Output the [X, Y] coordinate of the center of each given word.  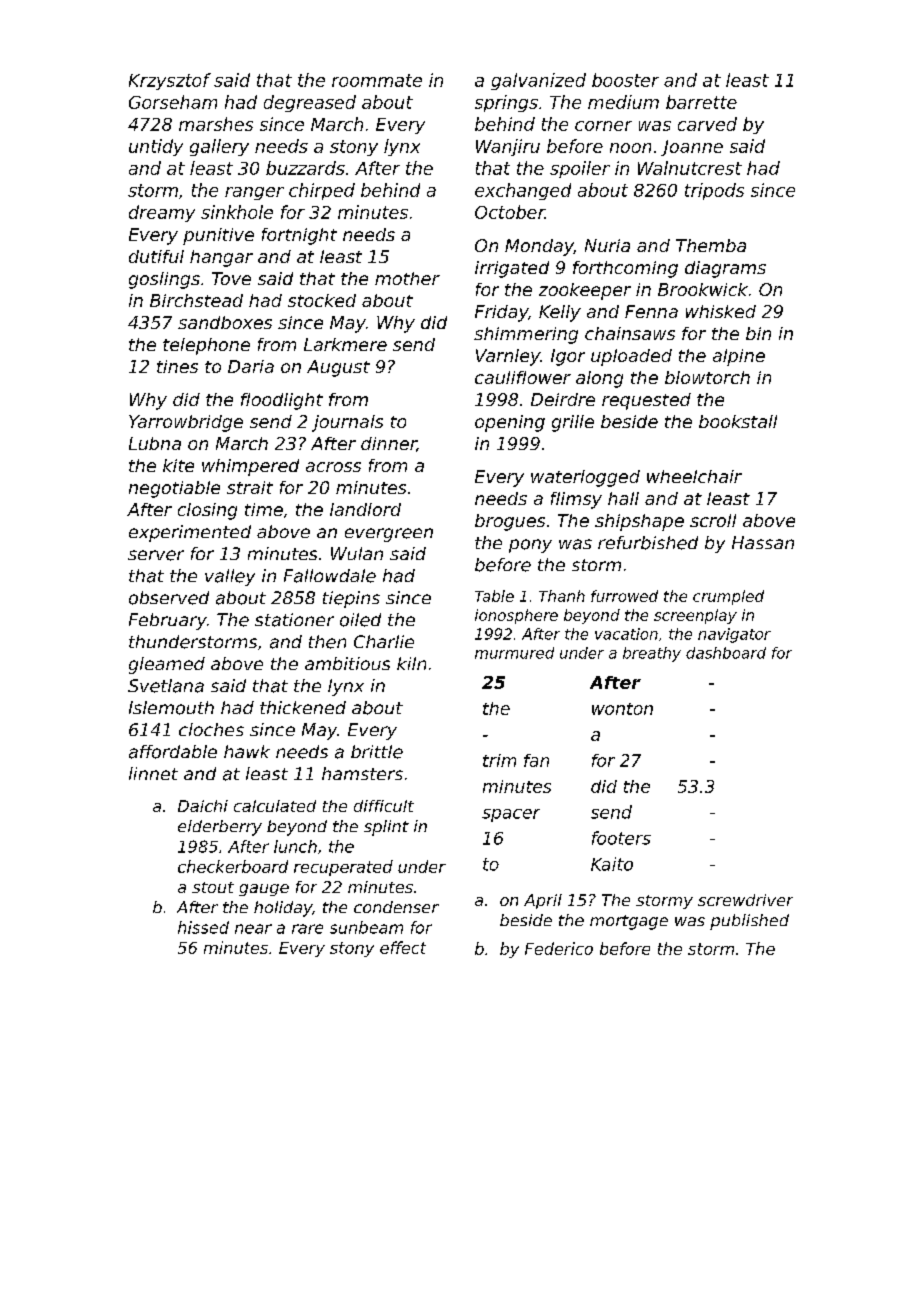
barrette [701, 102]
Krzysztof [170, 81]
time [264, 509]
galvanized [538, 81]
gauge [264, 890]
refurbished [648, 543]
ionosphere [516, 616]
